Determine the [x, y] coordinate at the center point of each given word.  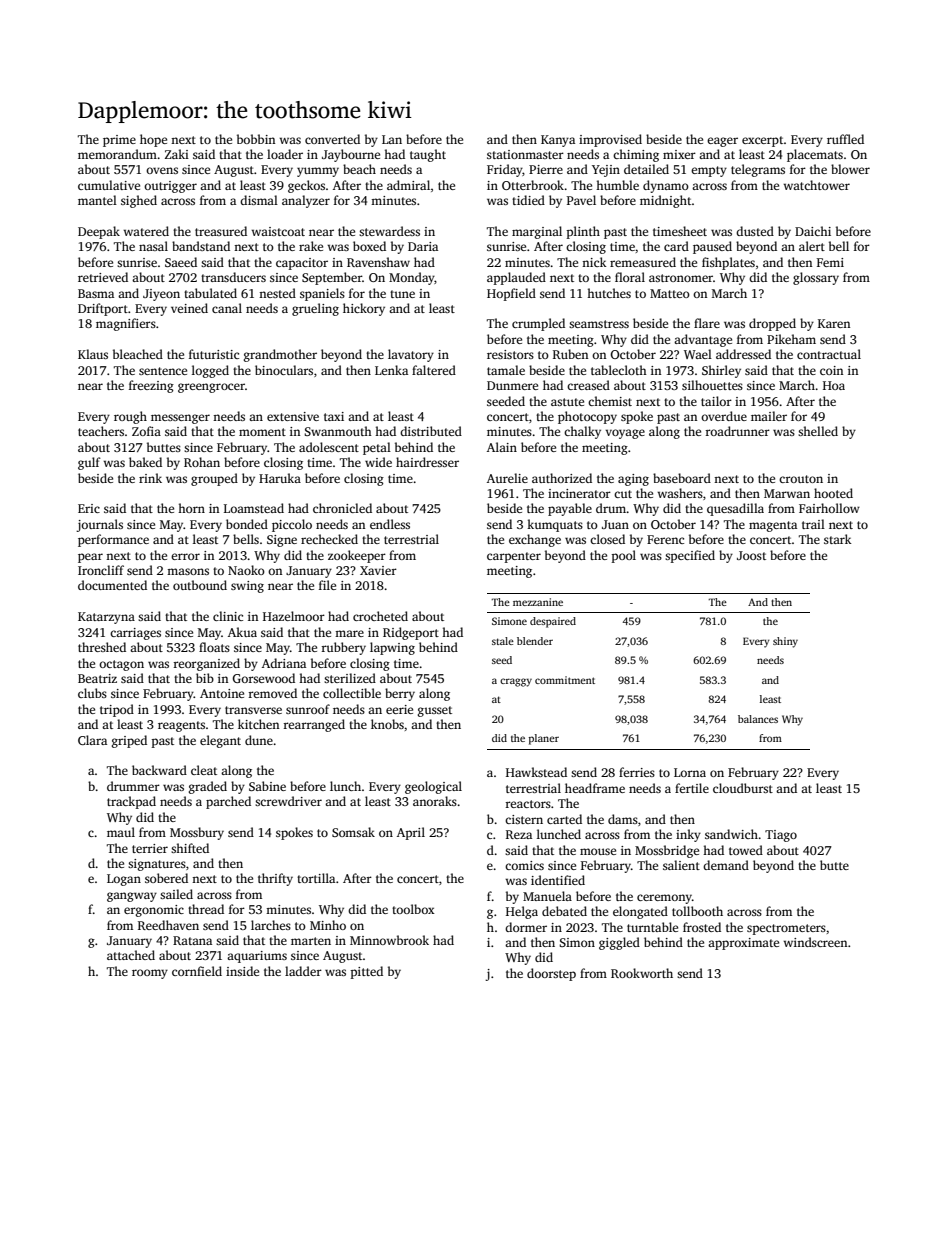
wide [378, 462]
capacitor [302, 264]
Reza [519, 834]
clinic [228, 616]
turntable [652, 927]
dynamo [666, 186]
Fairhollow [829, 508]
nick [594, 262]
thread [206, 909]
